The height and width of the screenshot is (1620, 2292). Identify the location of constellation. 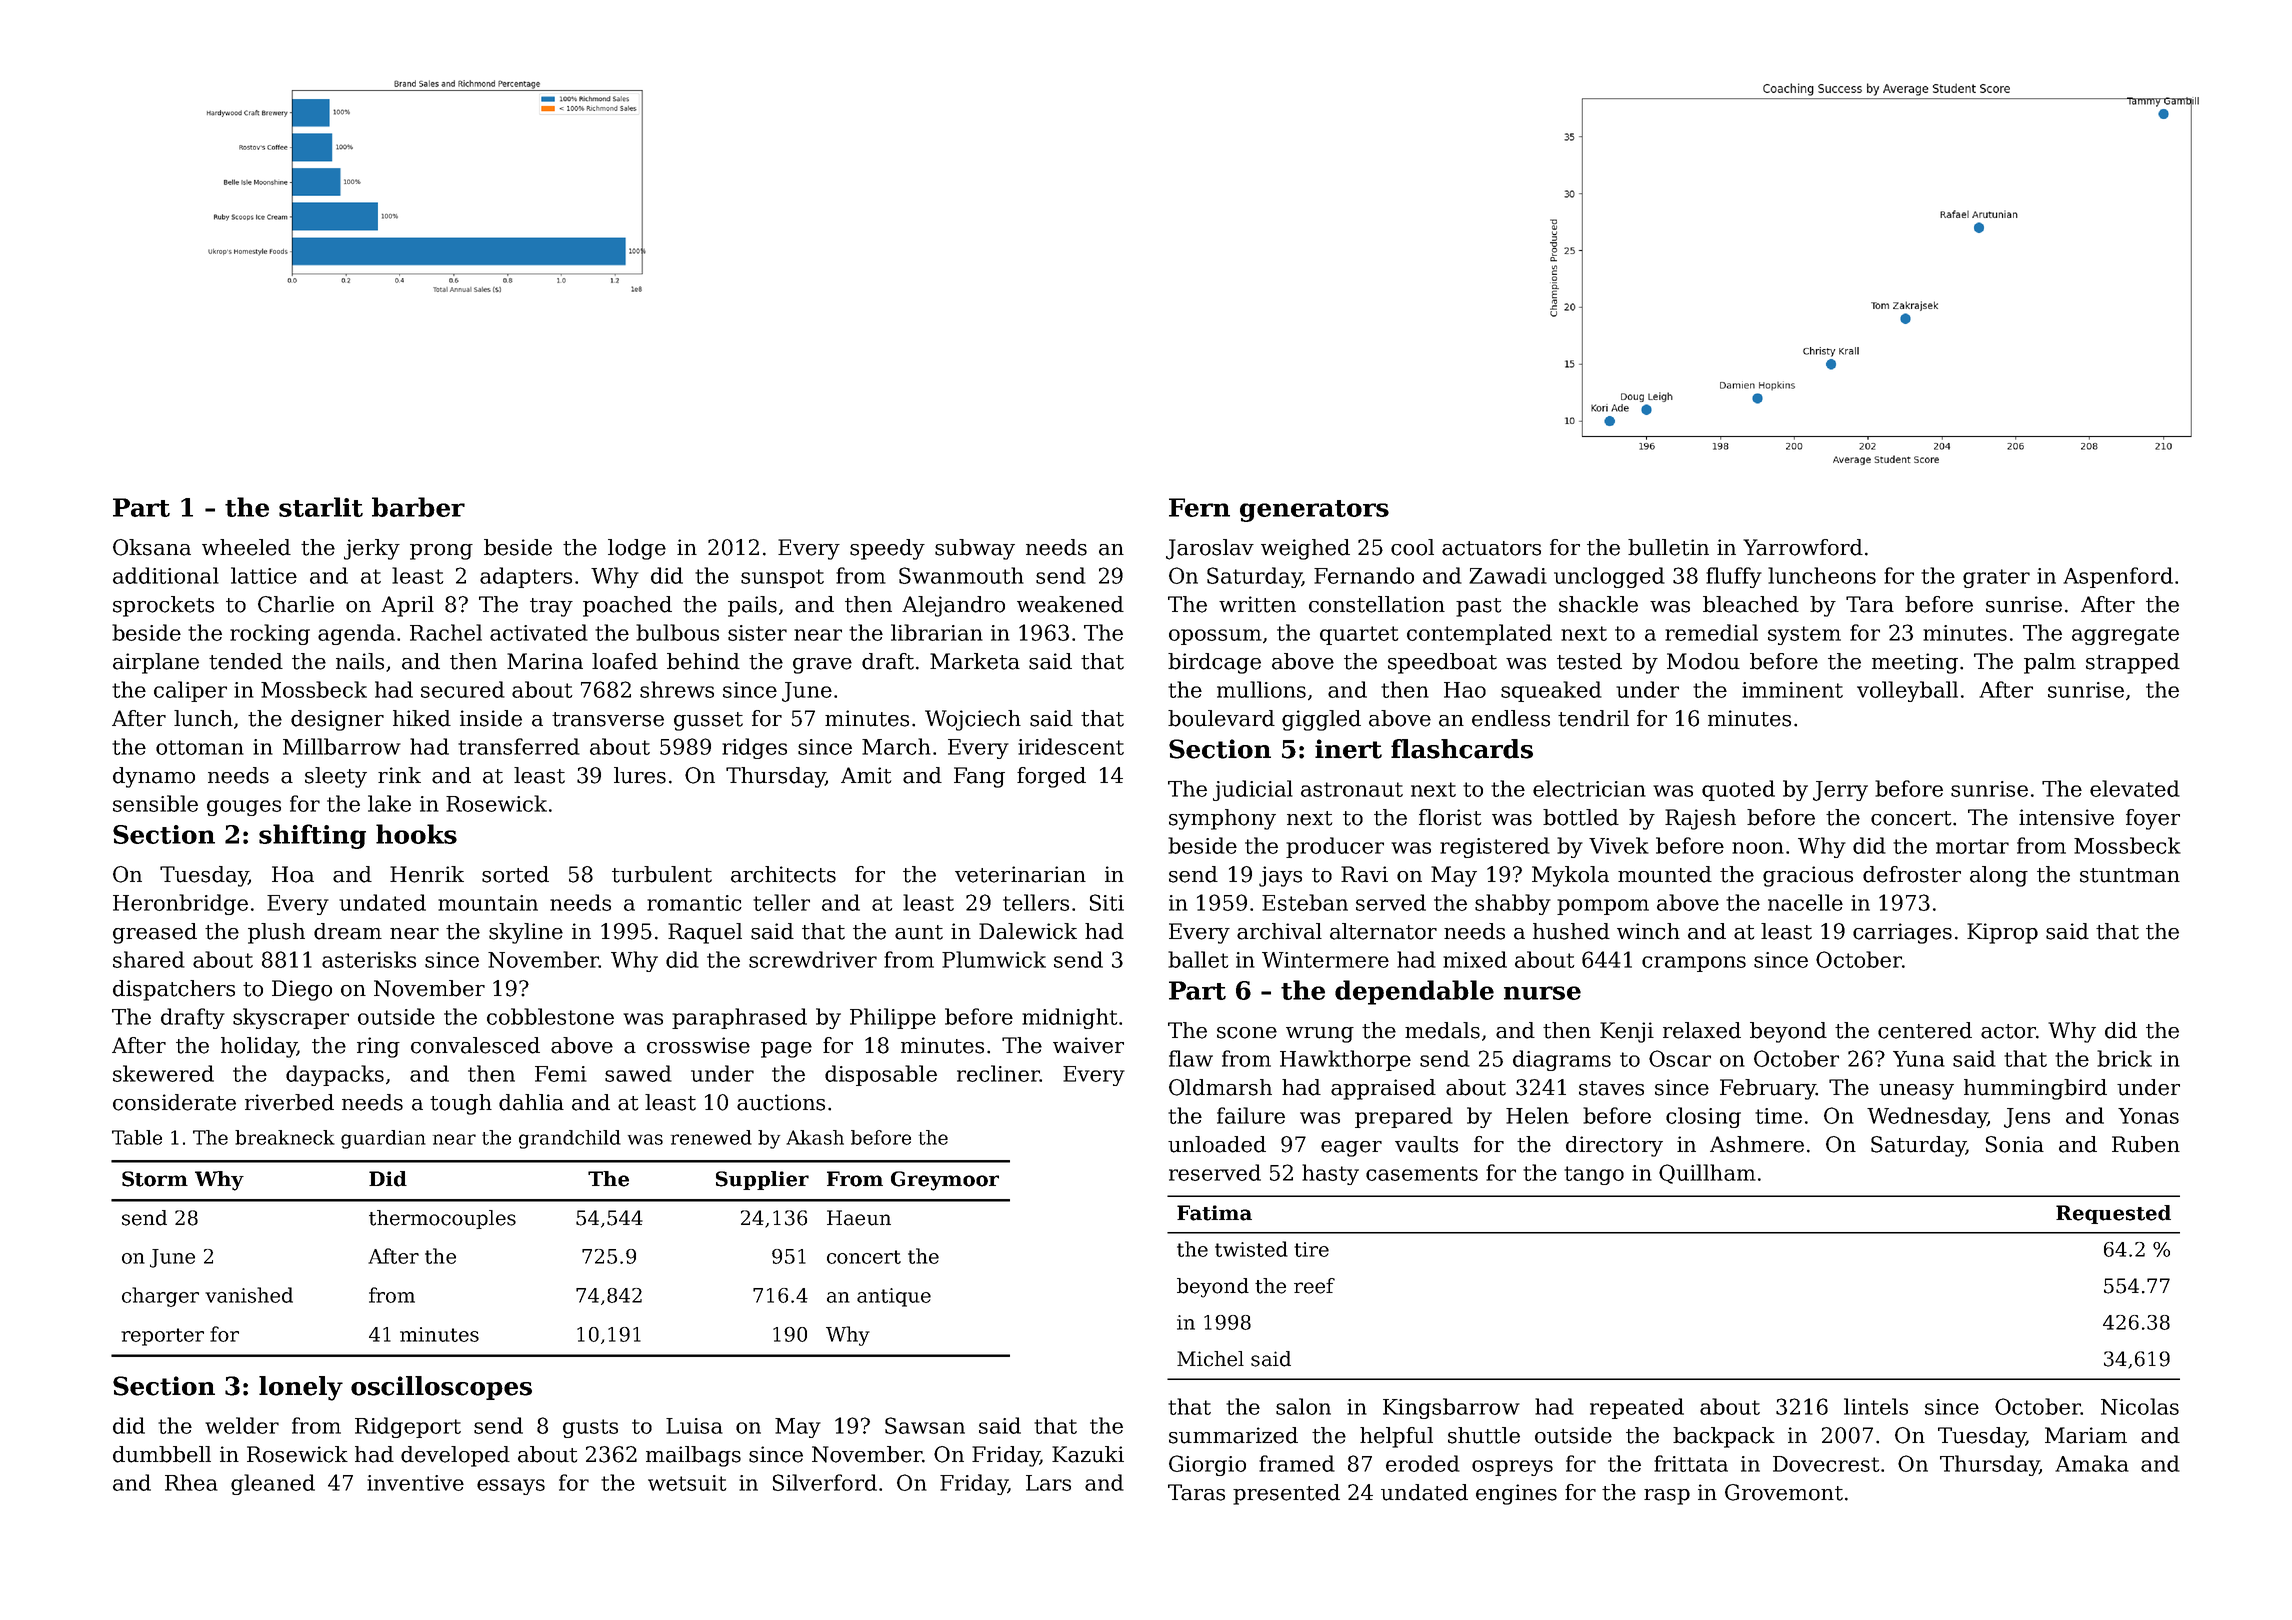
(1377, 604).
